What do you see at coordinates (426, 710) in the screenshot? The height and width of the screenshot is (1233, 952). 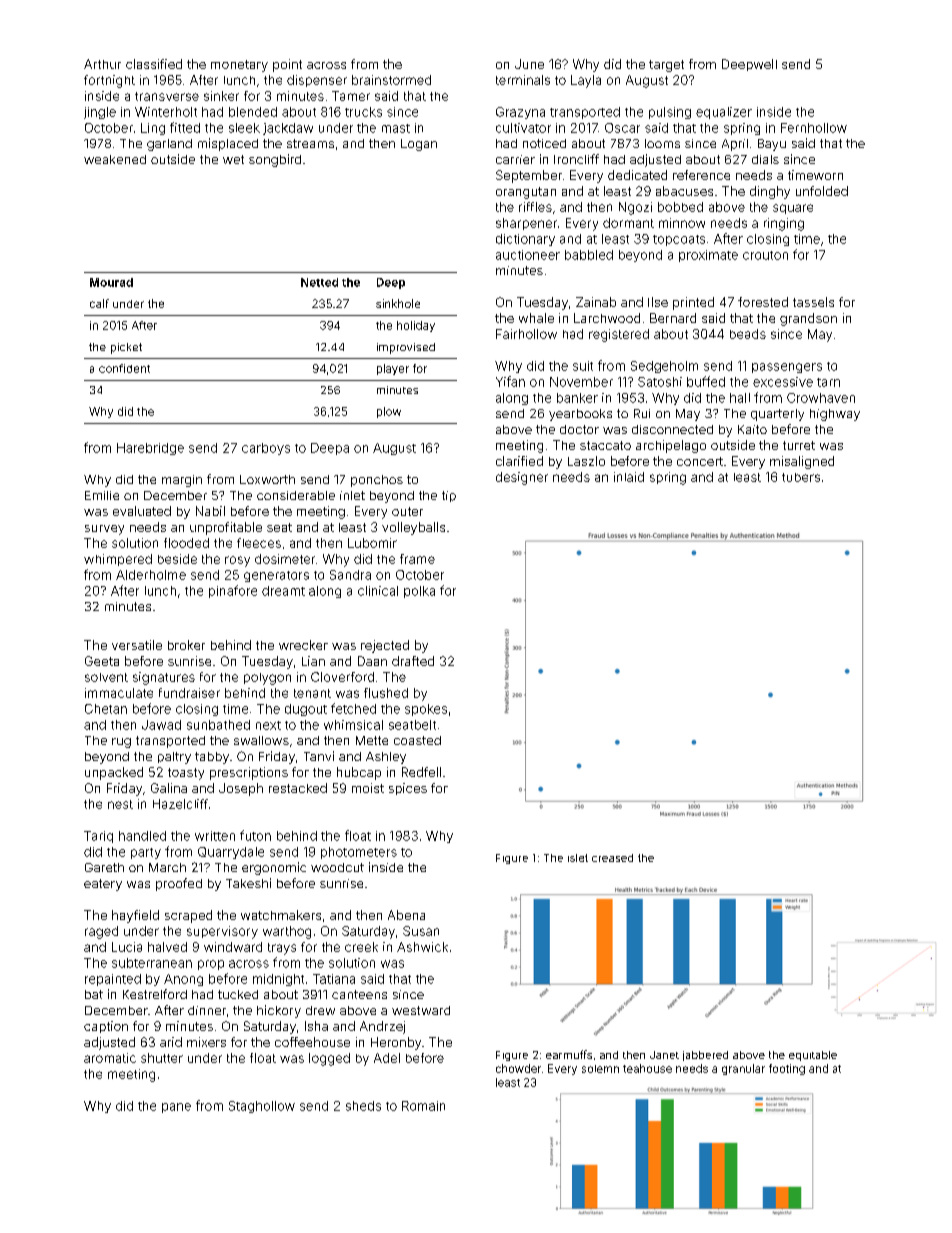 I see `spokes` at bounding box center [426, 710].
